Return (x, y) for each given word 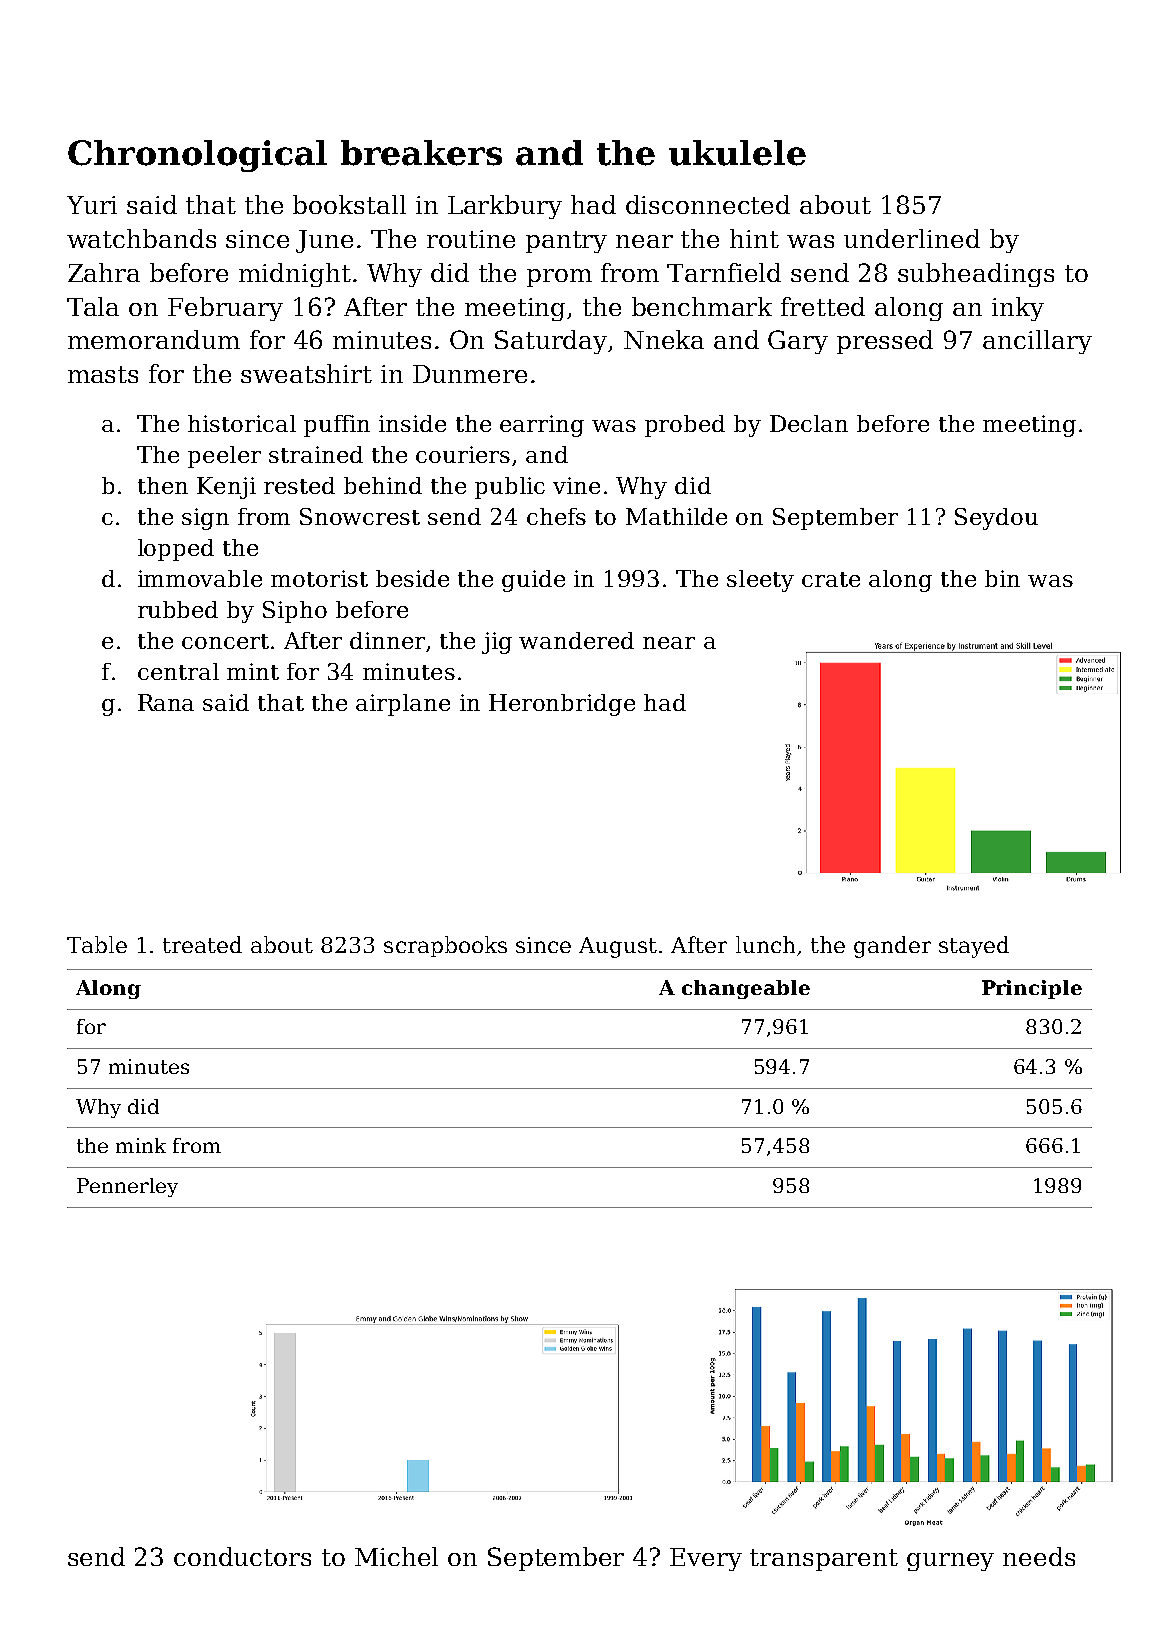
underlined (912, 238)
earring (542, 426)
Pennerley (127, 1187)
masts (103, 374)
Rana (166, 702)
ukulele (737, 153)
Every (706, 1559)
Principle (1032, 989)
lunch (765, 944)
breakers (421, 153)
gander (892, 947)
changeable (746, 989)
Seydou (996, 519)
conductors (242, 1556)
